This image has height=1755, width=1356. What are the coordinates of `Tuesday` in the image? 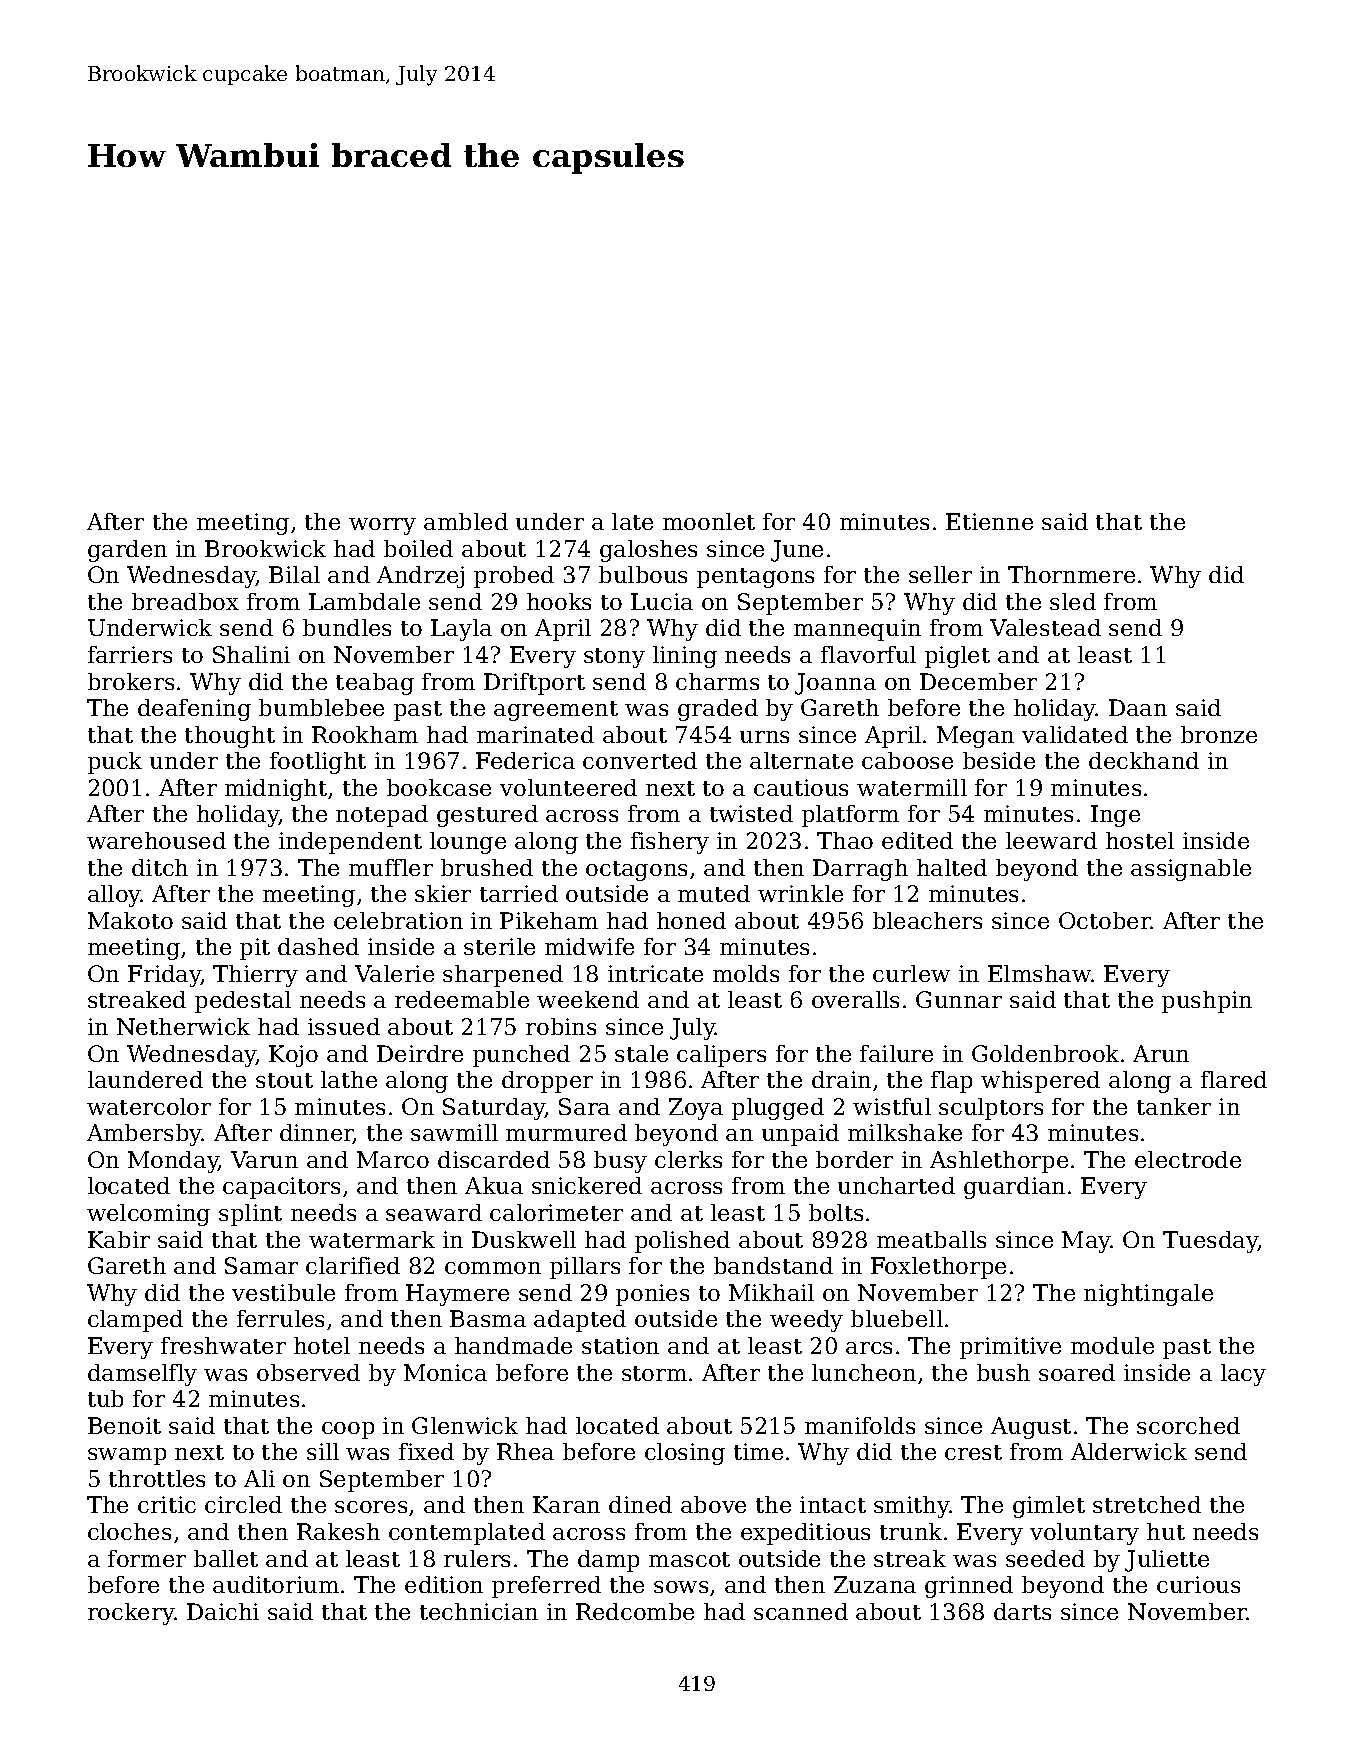 It's located at (1210, 1242).
